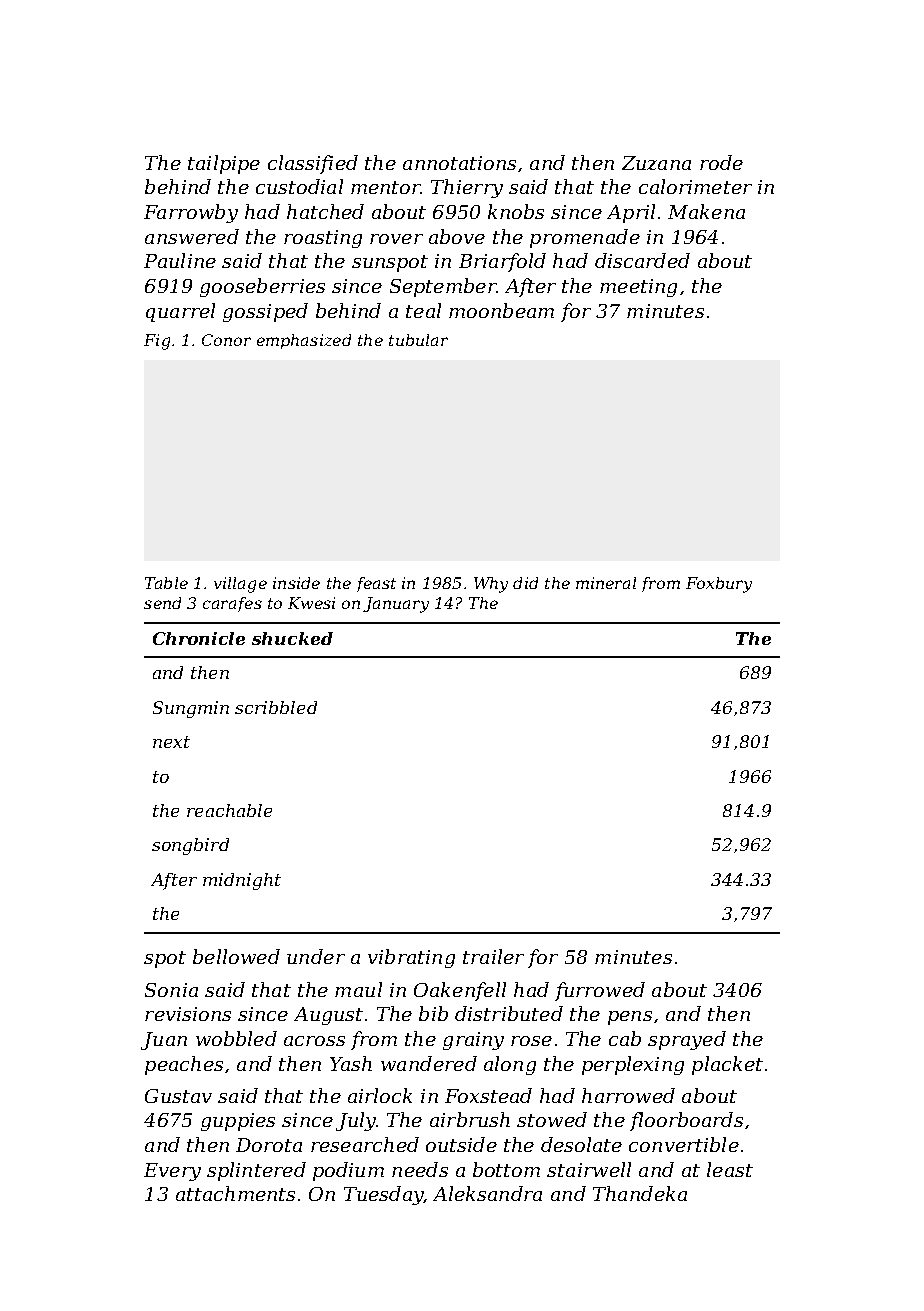  Describe the element at coordinates (487, 1193) in the document. I see `Aleksandra` at that location.
